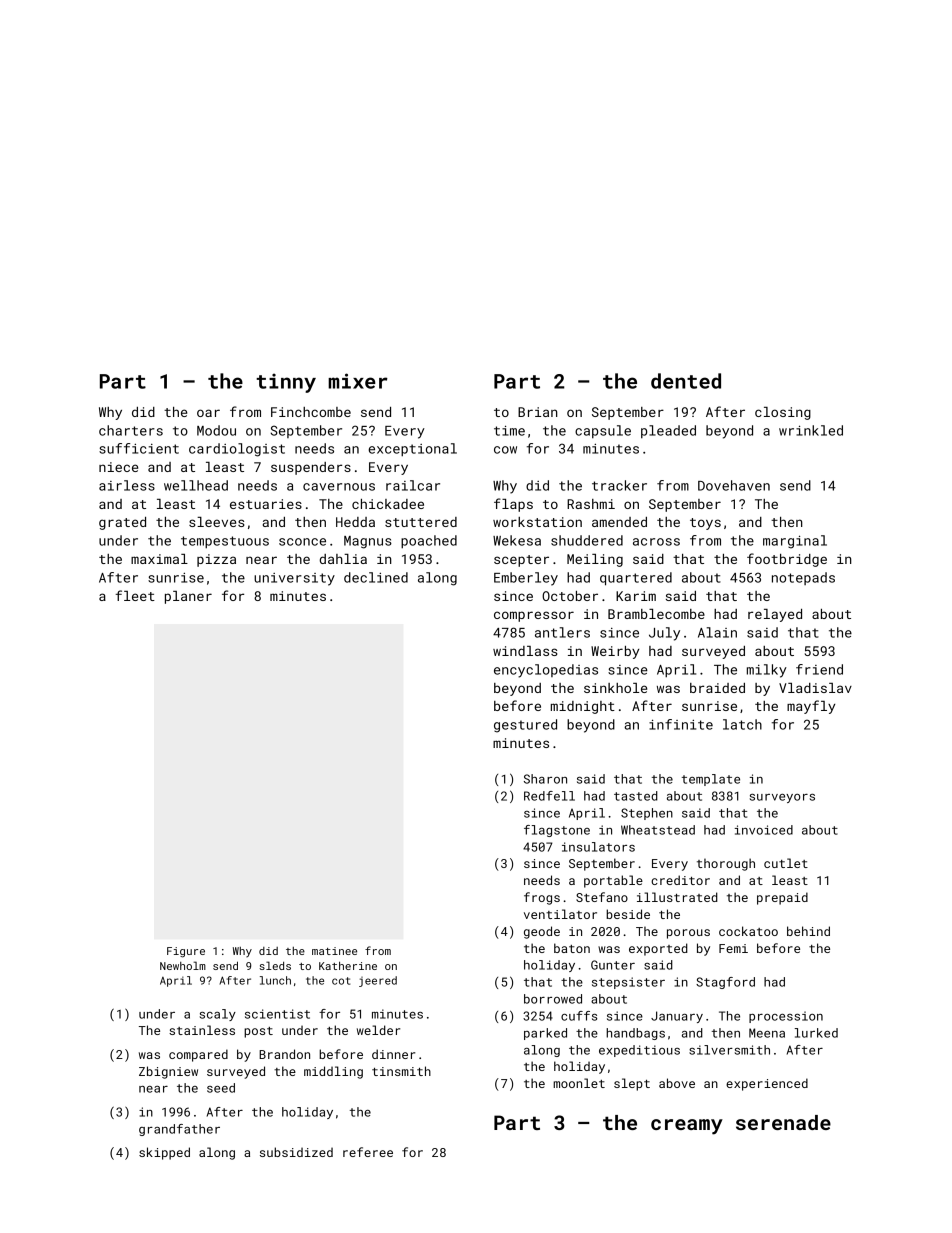  I want to click on niece, so click(118, 467).
